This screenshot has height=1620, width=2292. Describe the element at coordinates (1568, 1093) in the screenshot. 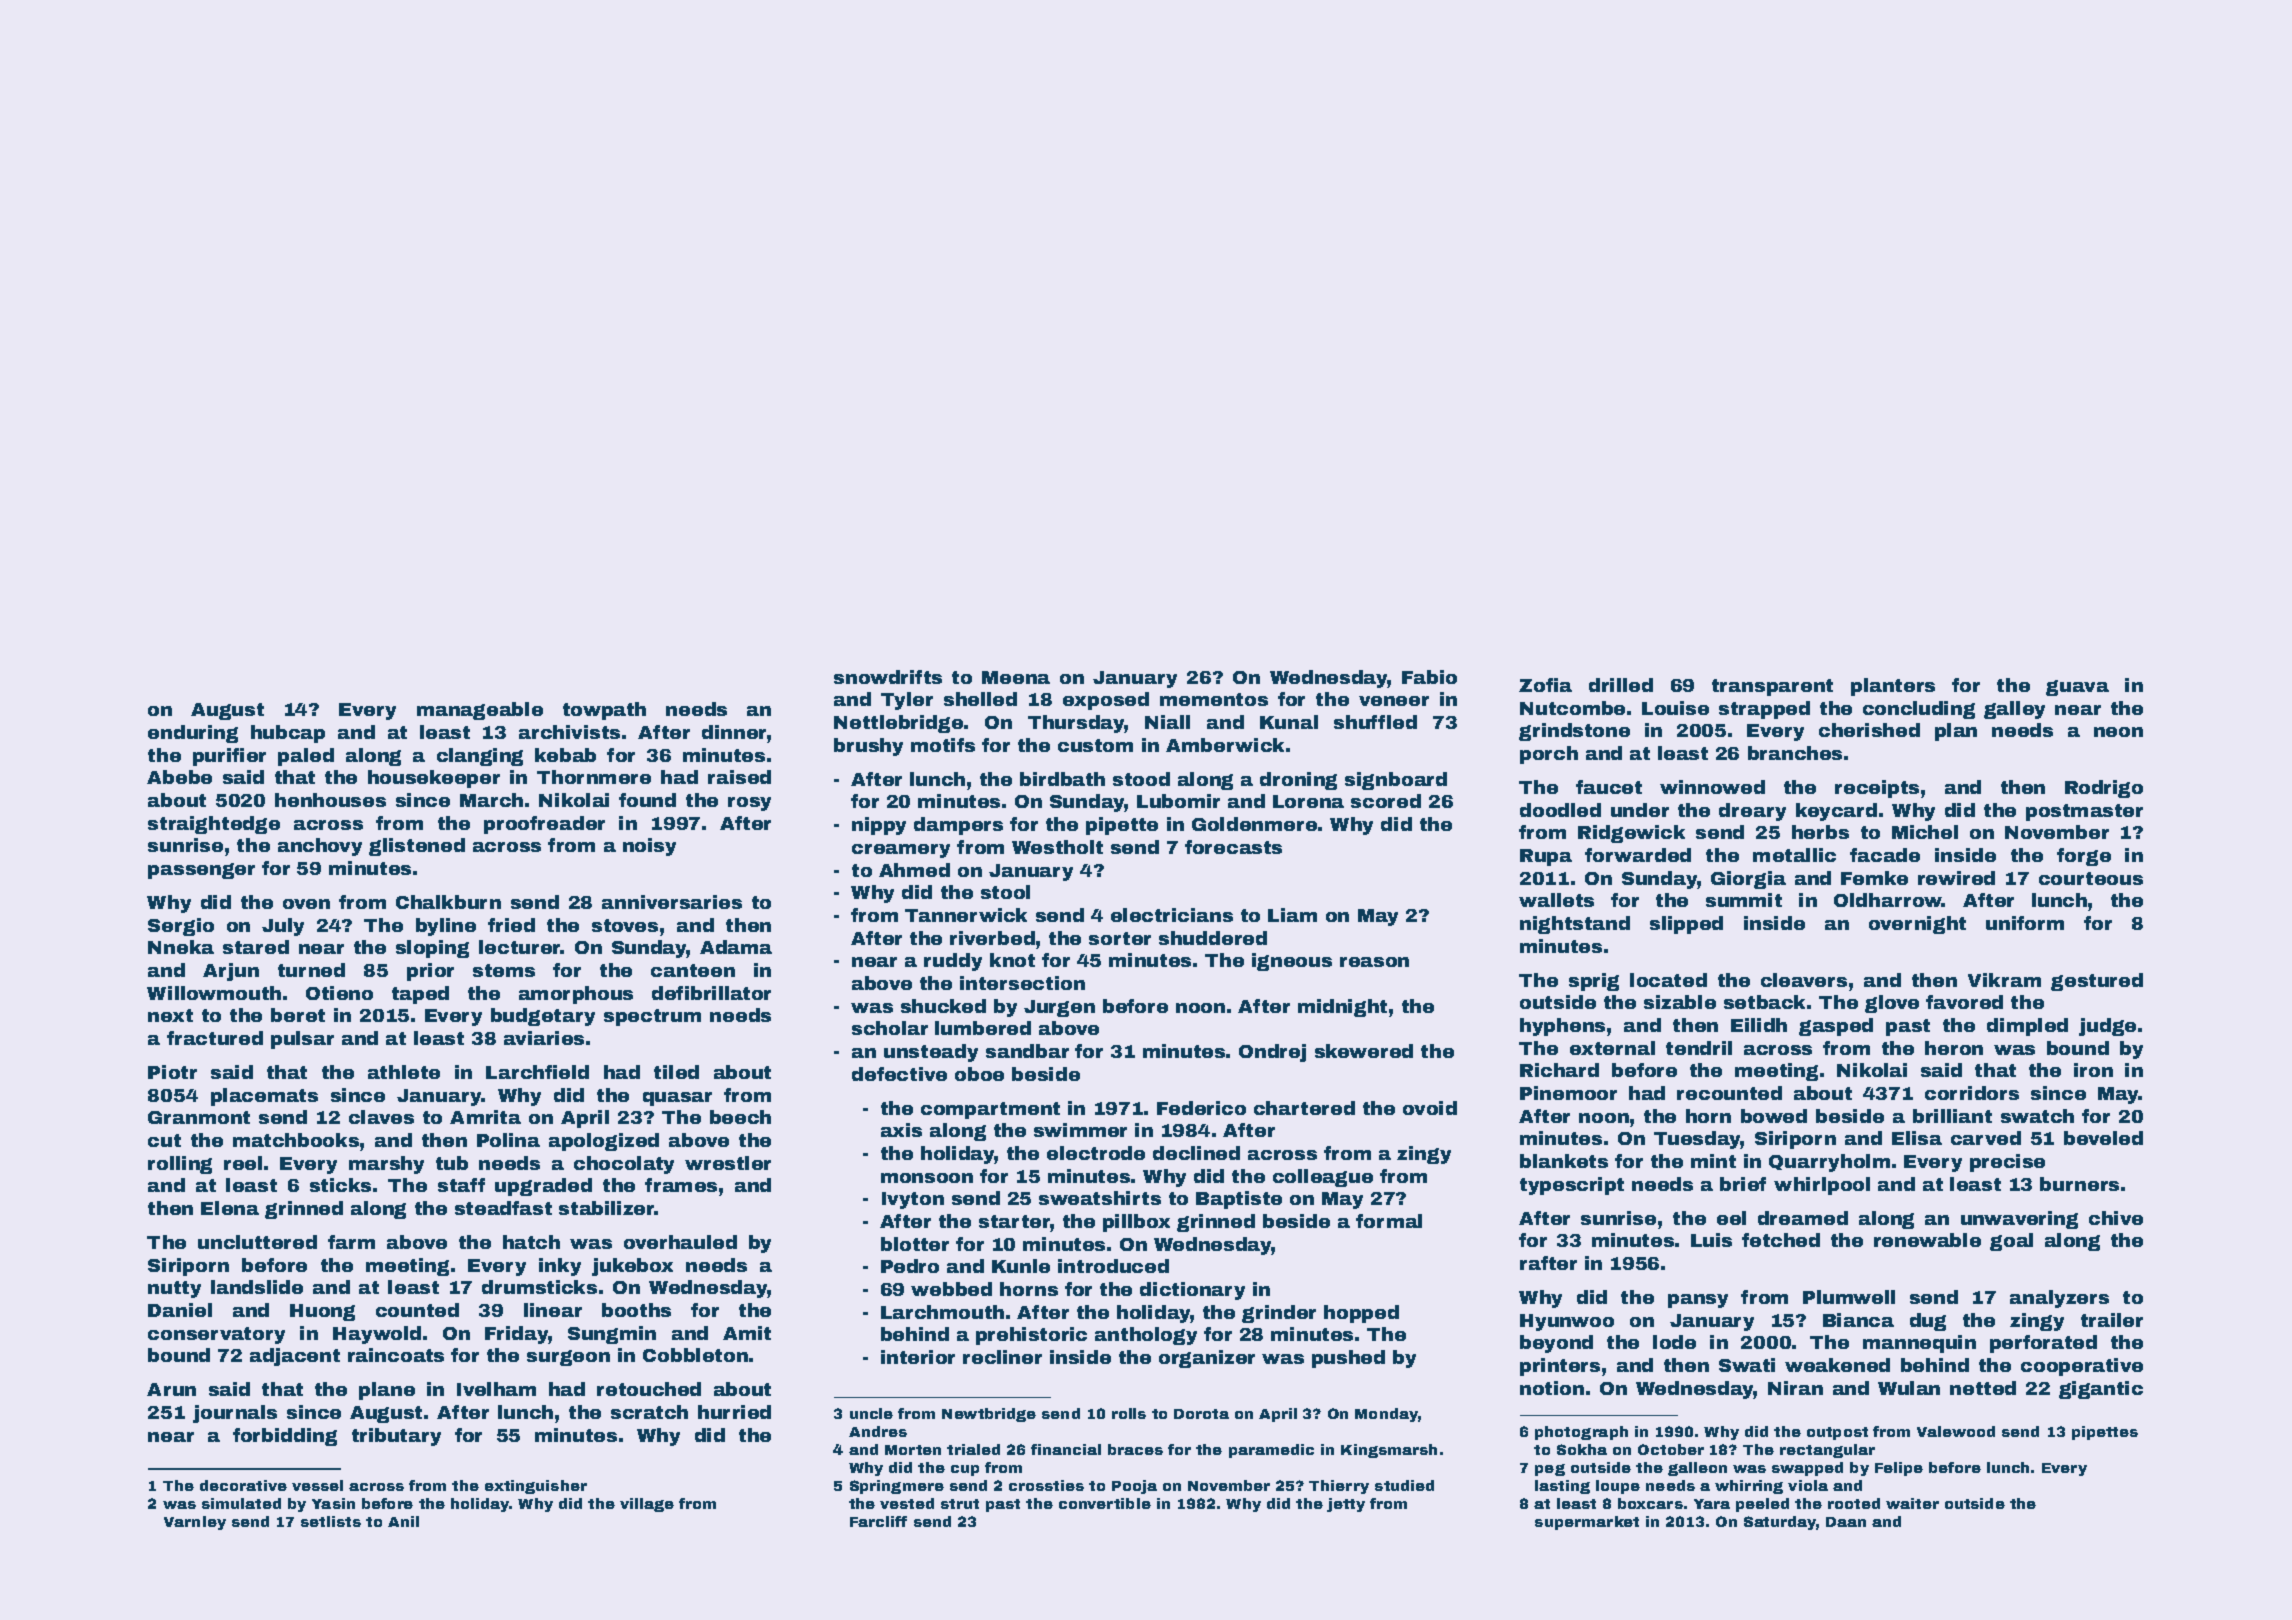

I see `Pinemoor` at that location.
